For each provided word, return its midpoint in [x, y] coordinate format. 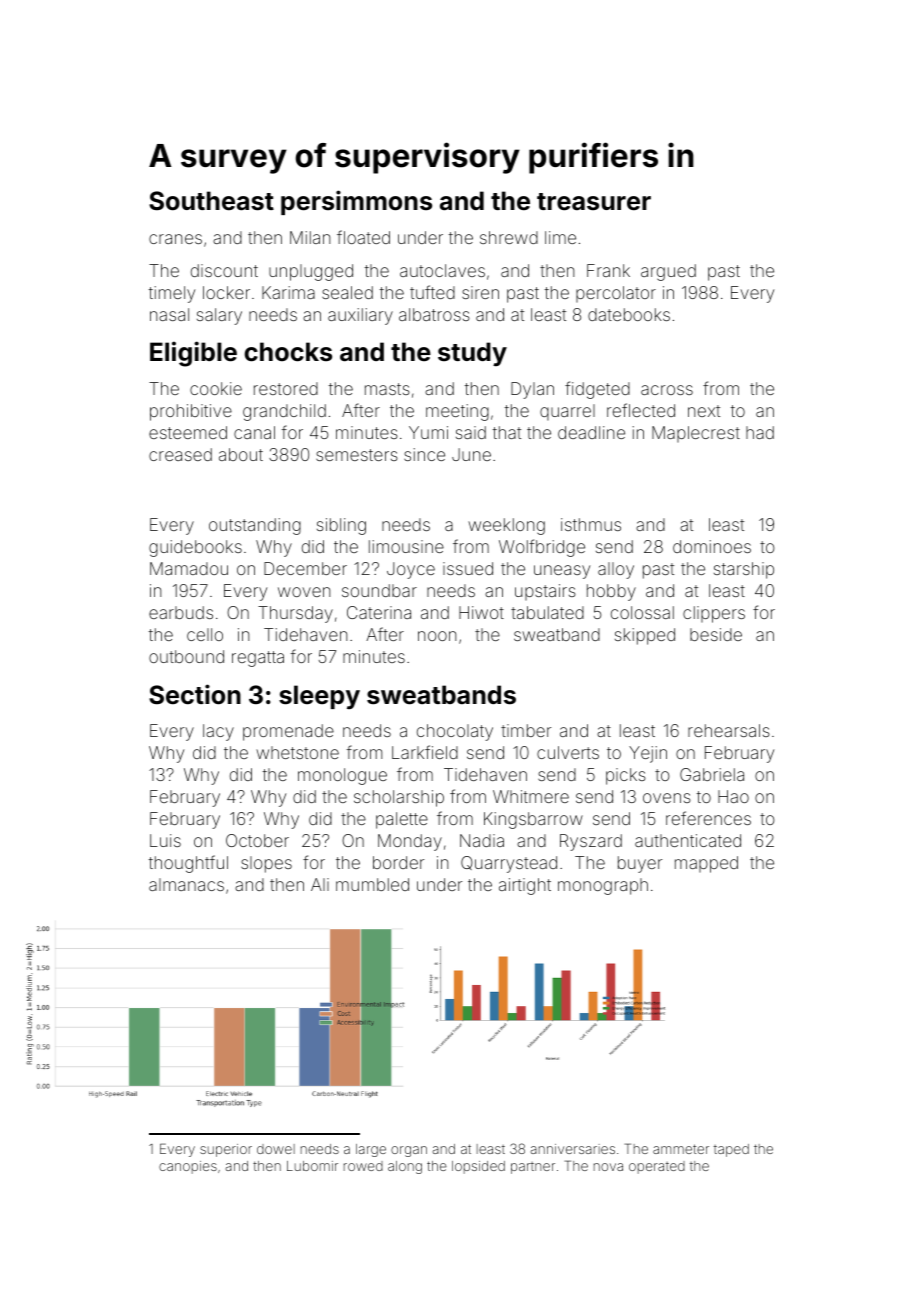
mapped [706, 864]
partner [533, 1168]
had [760, 432]
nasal [169, 314]
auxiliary [360, 316]
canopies [188, 1167]
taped [731, 1150]
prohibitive [191, 412]
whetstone [297, 752]
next [704, 411]
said [471, 432]
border [398, 862]
